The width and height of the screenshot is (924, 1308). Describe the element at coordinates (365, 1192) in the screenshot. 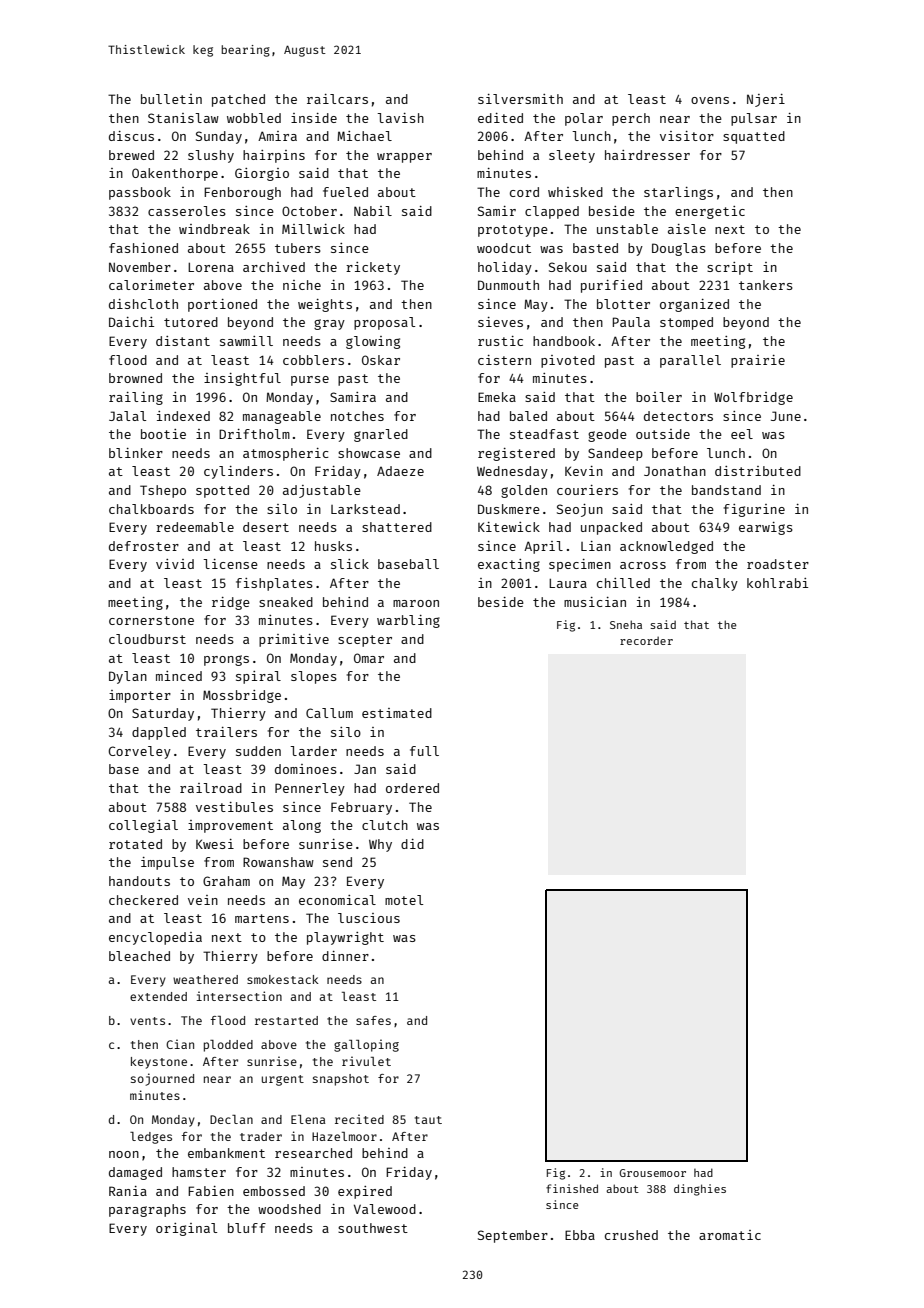

I see `expired` at that location.
